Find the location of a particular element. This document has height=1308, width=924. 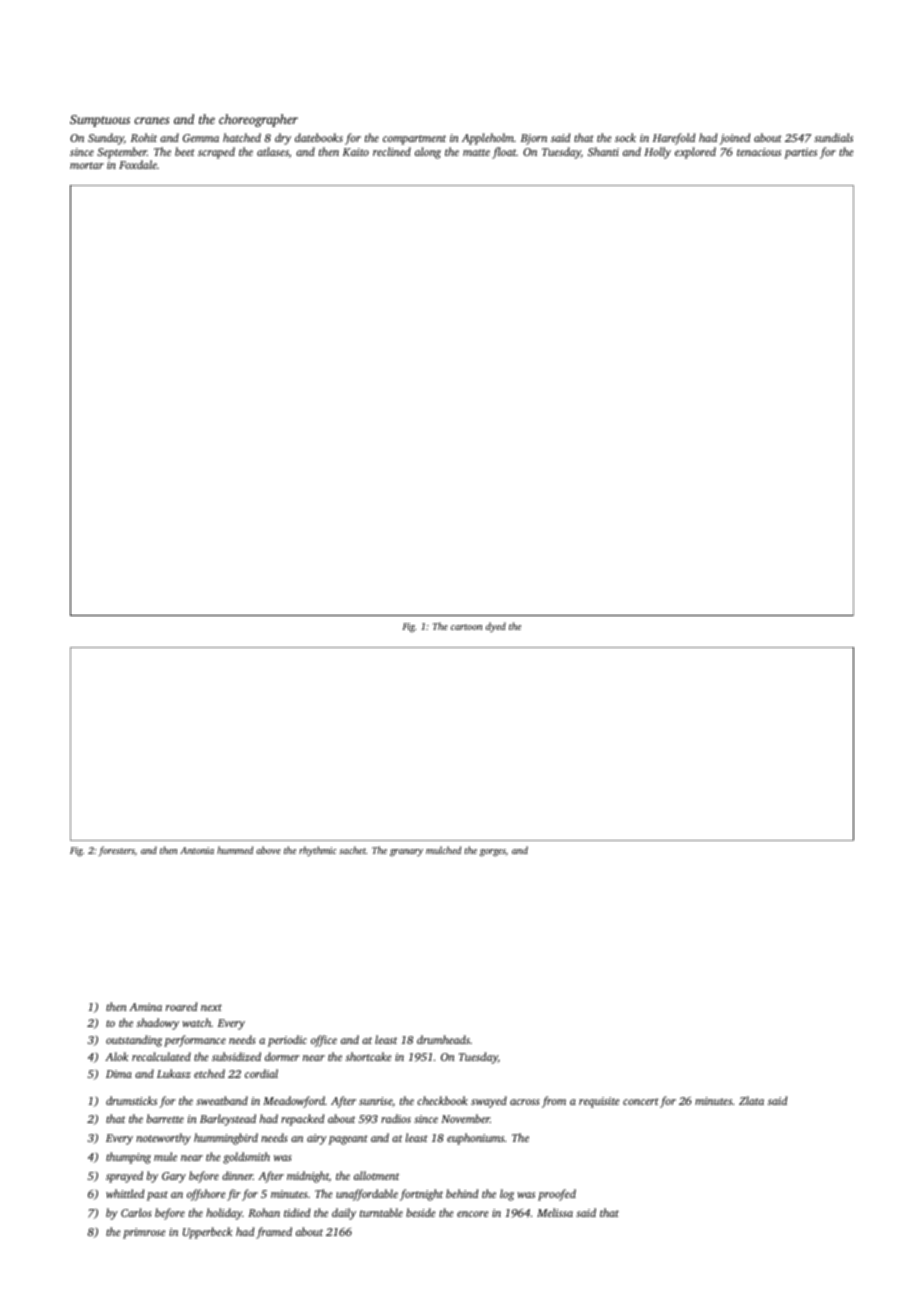

parties is located at coordinates (800, 153).
